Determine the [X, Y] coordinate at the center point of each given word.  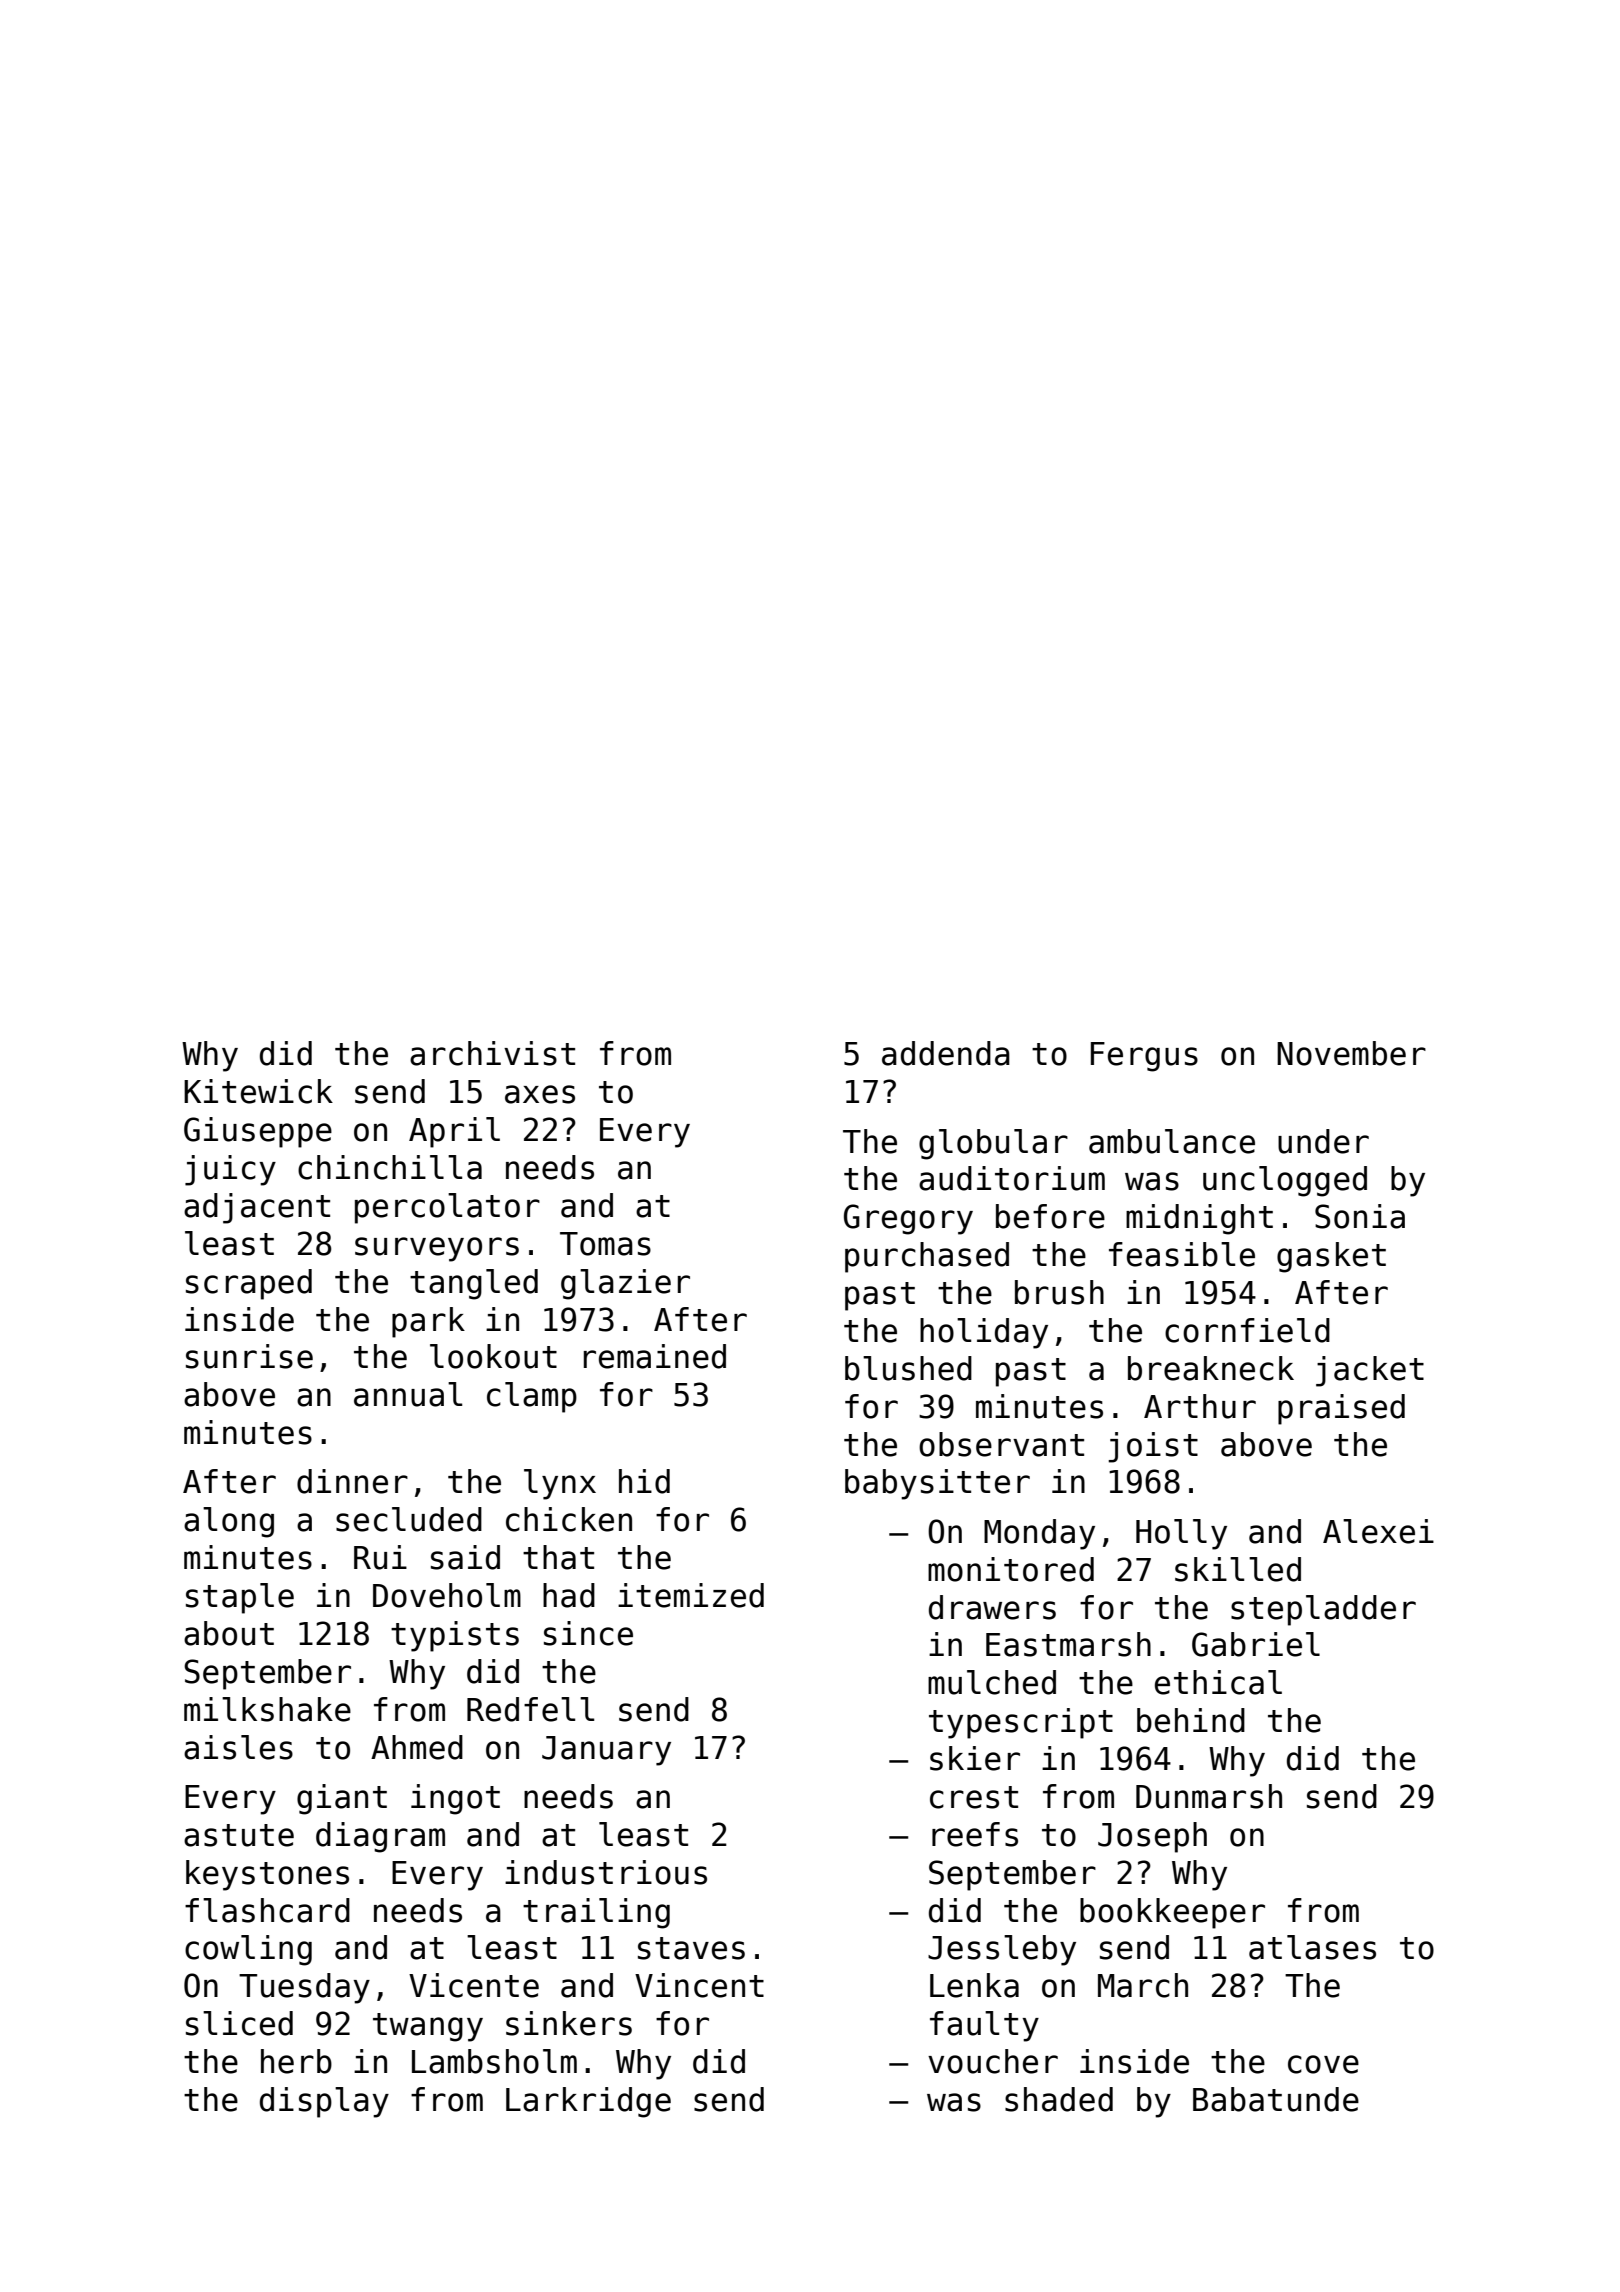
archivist [492, 1053]
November [1351, 1053]
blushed [908, 1368]
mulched [992, 1682]
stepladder [1323, 1610]
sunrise [249, 1356]
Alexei [1378, 1531]
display [324, 2102]
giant [342, 1799]
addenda [946, 1053]
